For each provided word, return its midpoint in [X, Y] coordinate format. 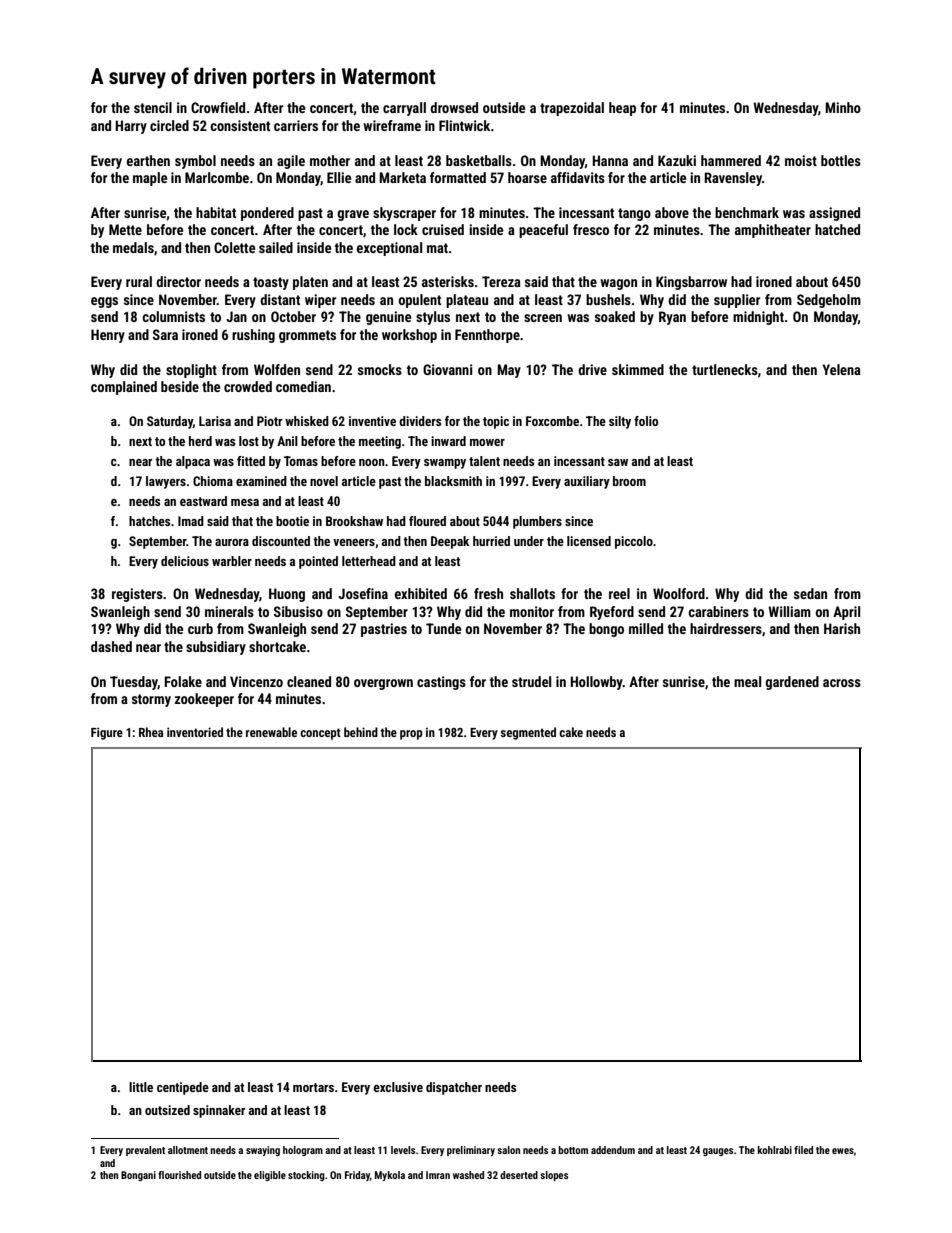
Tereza [501, 281]
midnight [758, 318]
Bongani [138, 1176]
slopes [554, 1176]
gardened [792, 683]
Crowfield [218, 107]
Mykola [390, 1176]
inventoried [195, 732]
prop [411, 735]
